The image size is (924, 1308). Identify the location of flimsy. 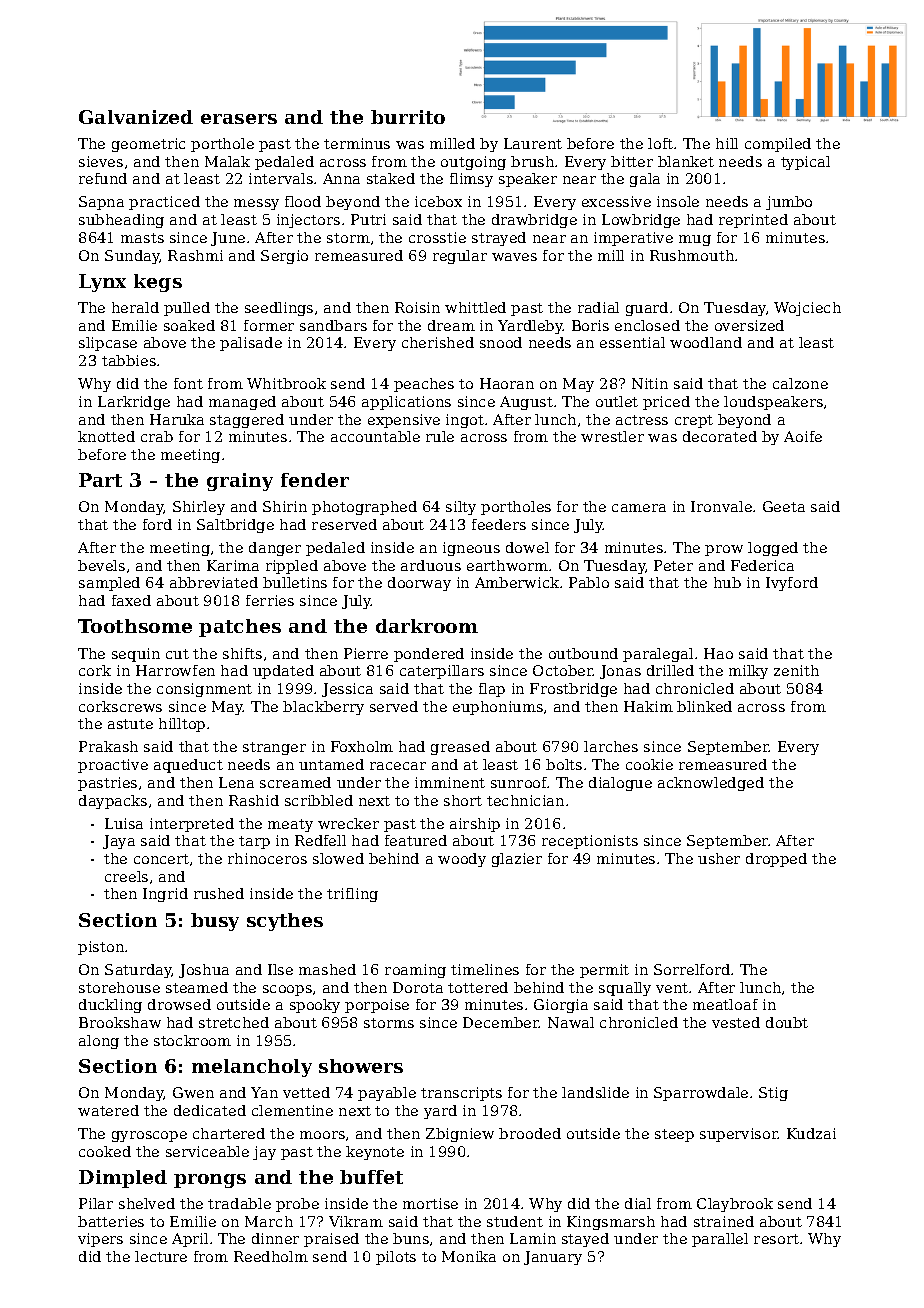
(471, 180).
